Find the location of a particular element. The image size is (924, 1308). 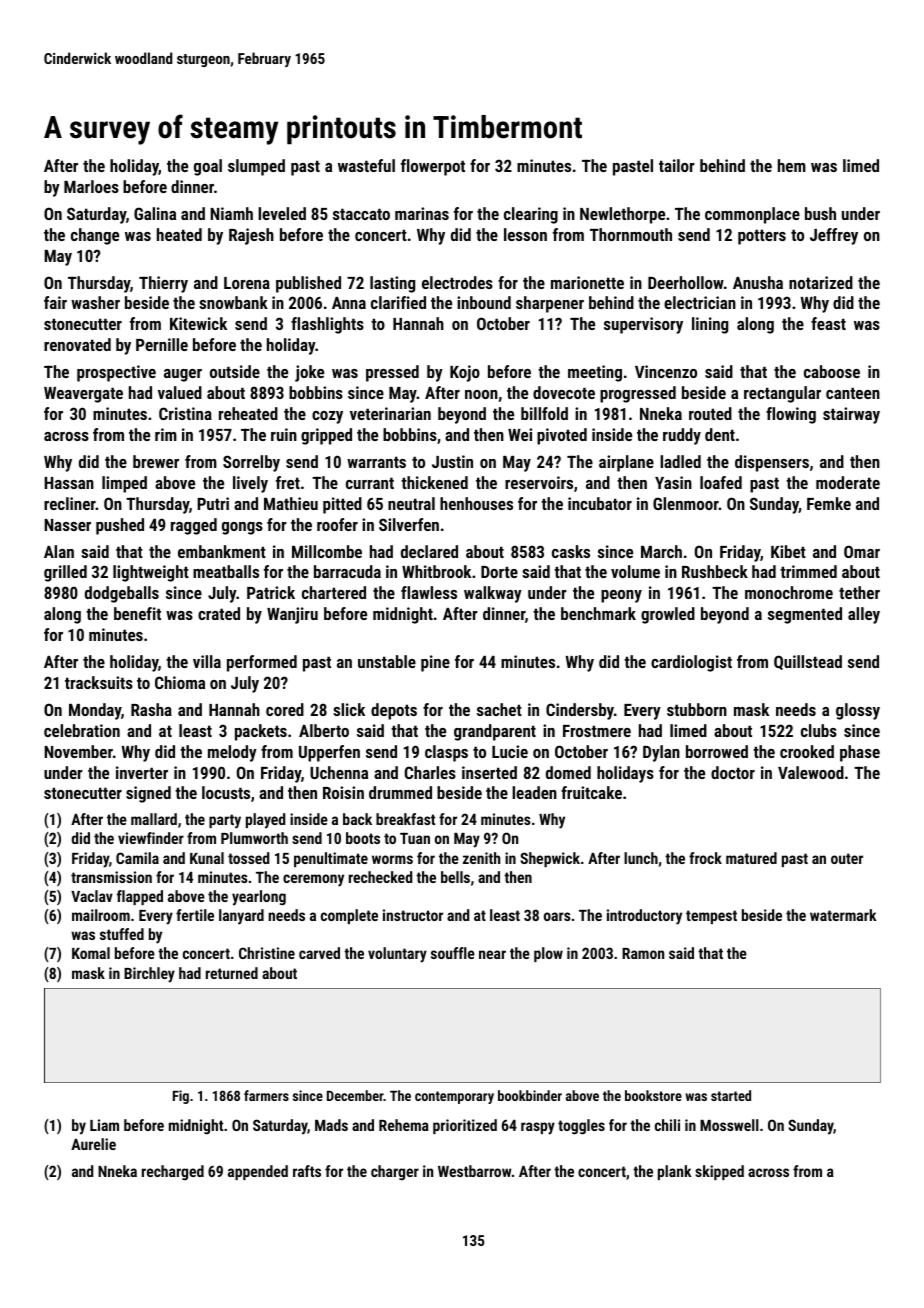

Newlethorpe is located at coordinates (622, 215).
